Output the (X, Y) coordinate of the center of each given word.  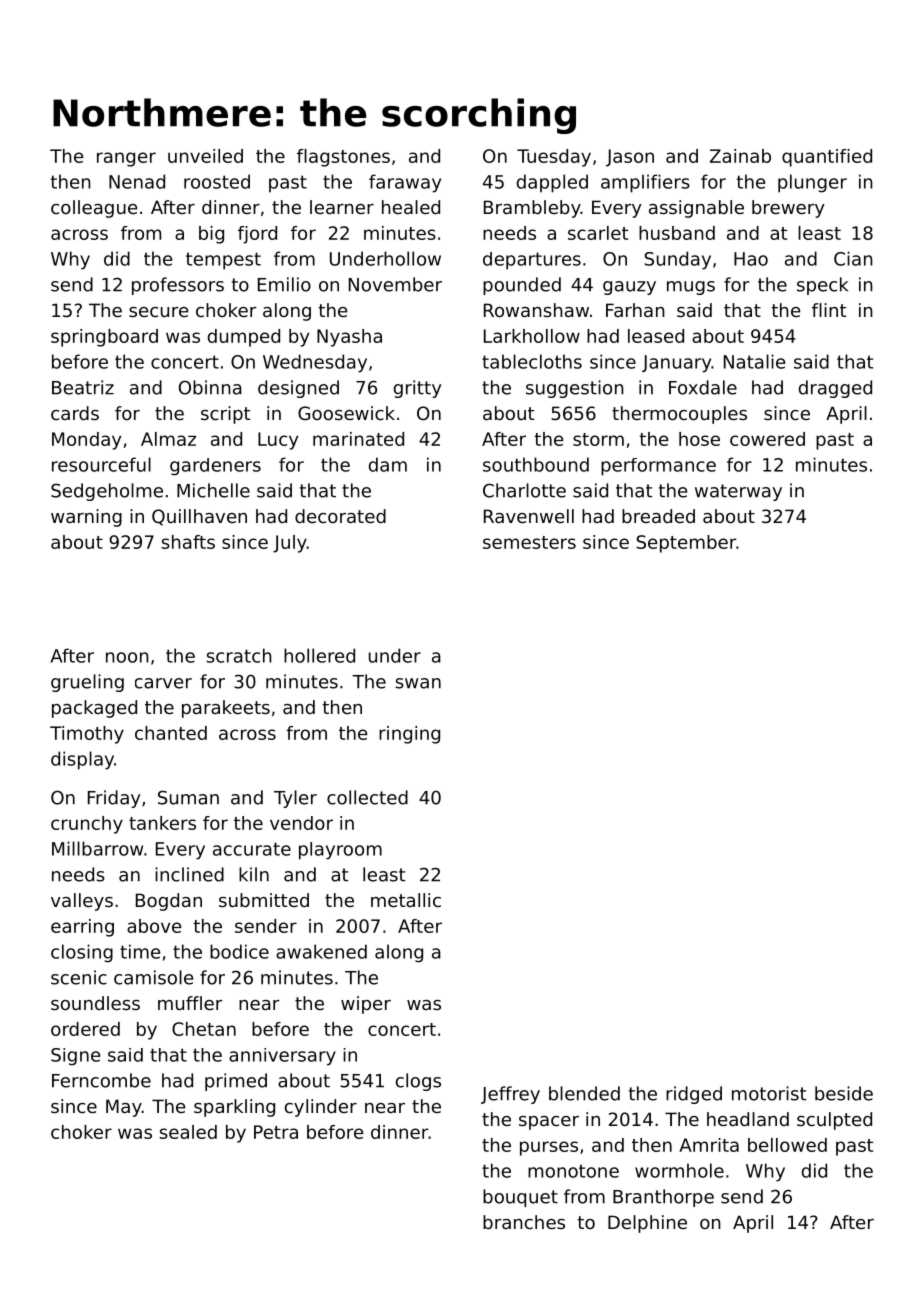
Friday (114, 799)
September (686, 544)
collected (367, 797)
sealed (188, 1132)
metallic (406, 900)
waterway (738, 492)
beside (844, 1093)
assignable (696, 209)
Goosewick (346, 413)
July (290, 544)
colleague (94, 209)
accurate (252, 849)
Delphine (647, 1224)
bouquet (520, 1198)
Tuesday (554, 158)
